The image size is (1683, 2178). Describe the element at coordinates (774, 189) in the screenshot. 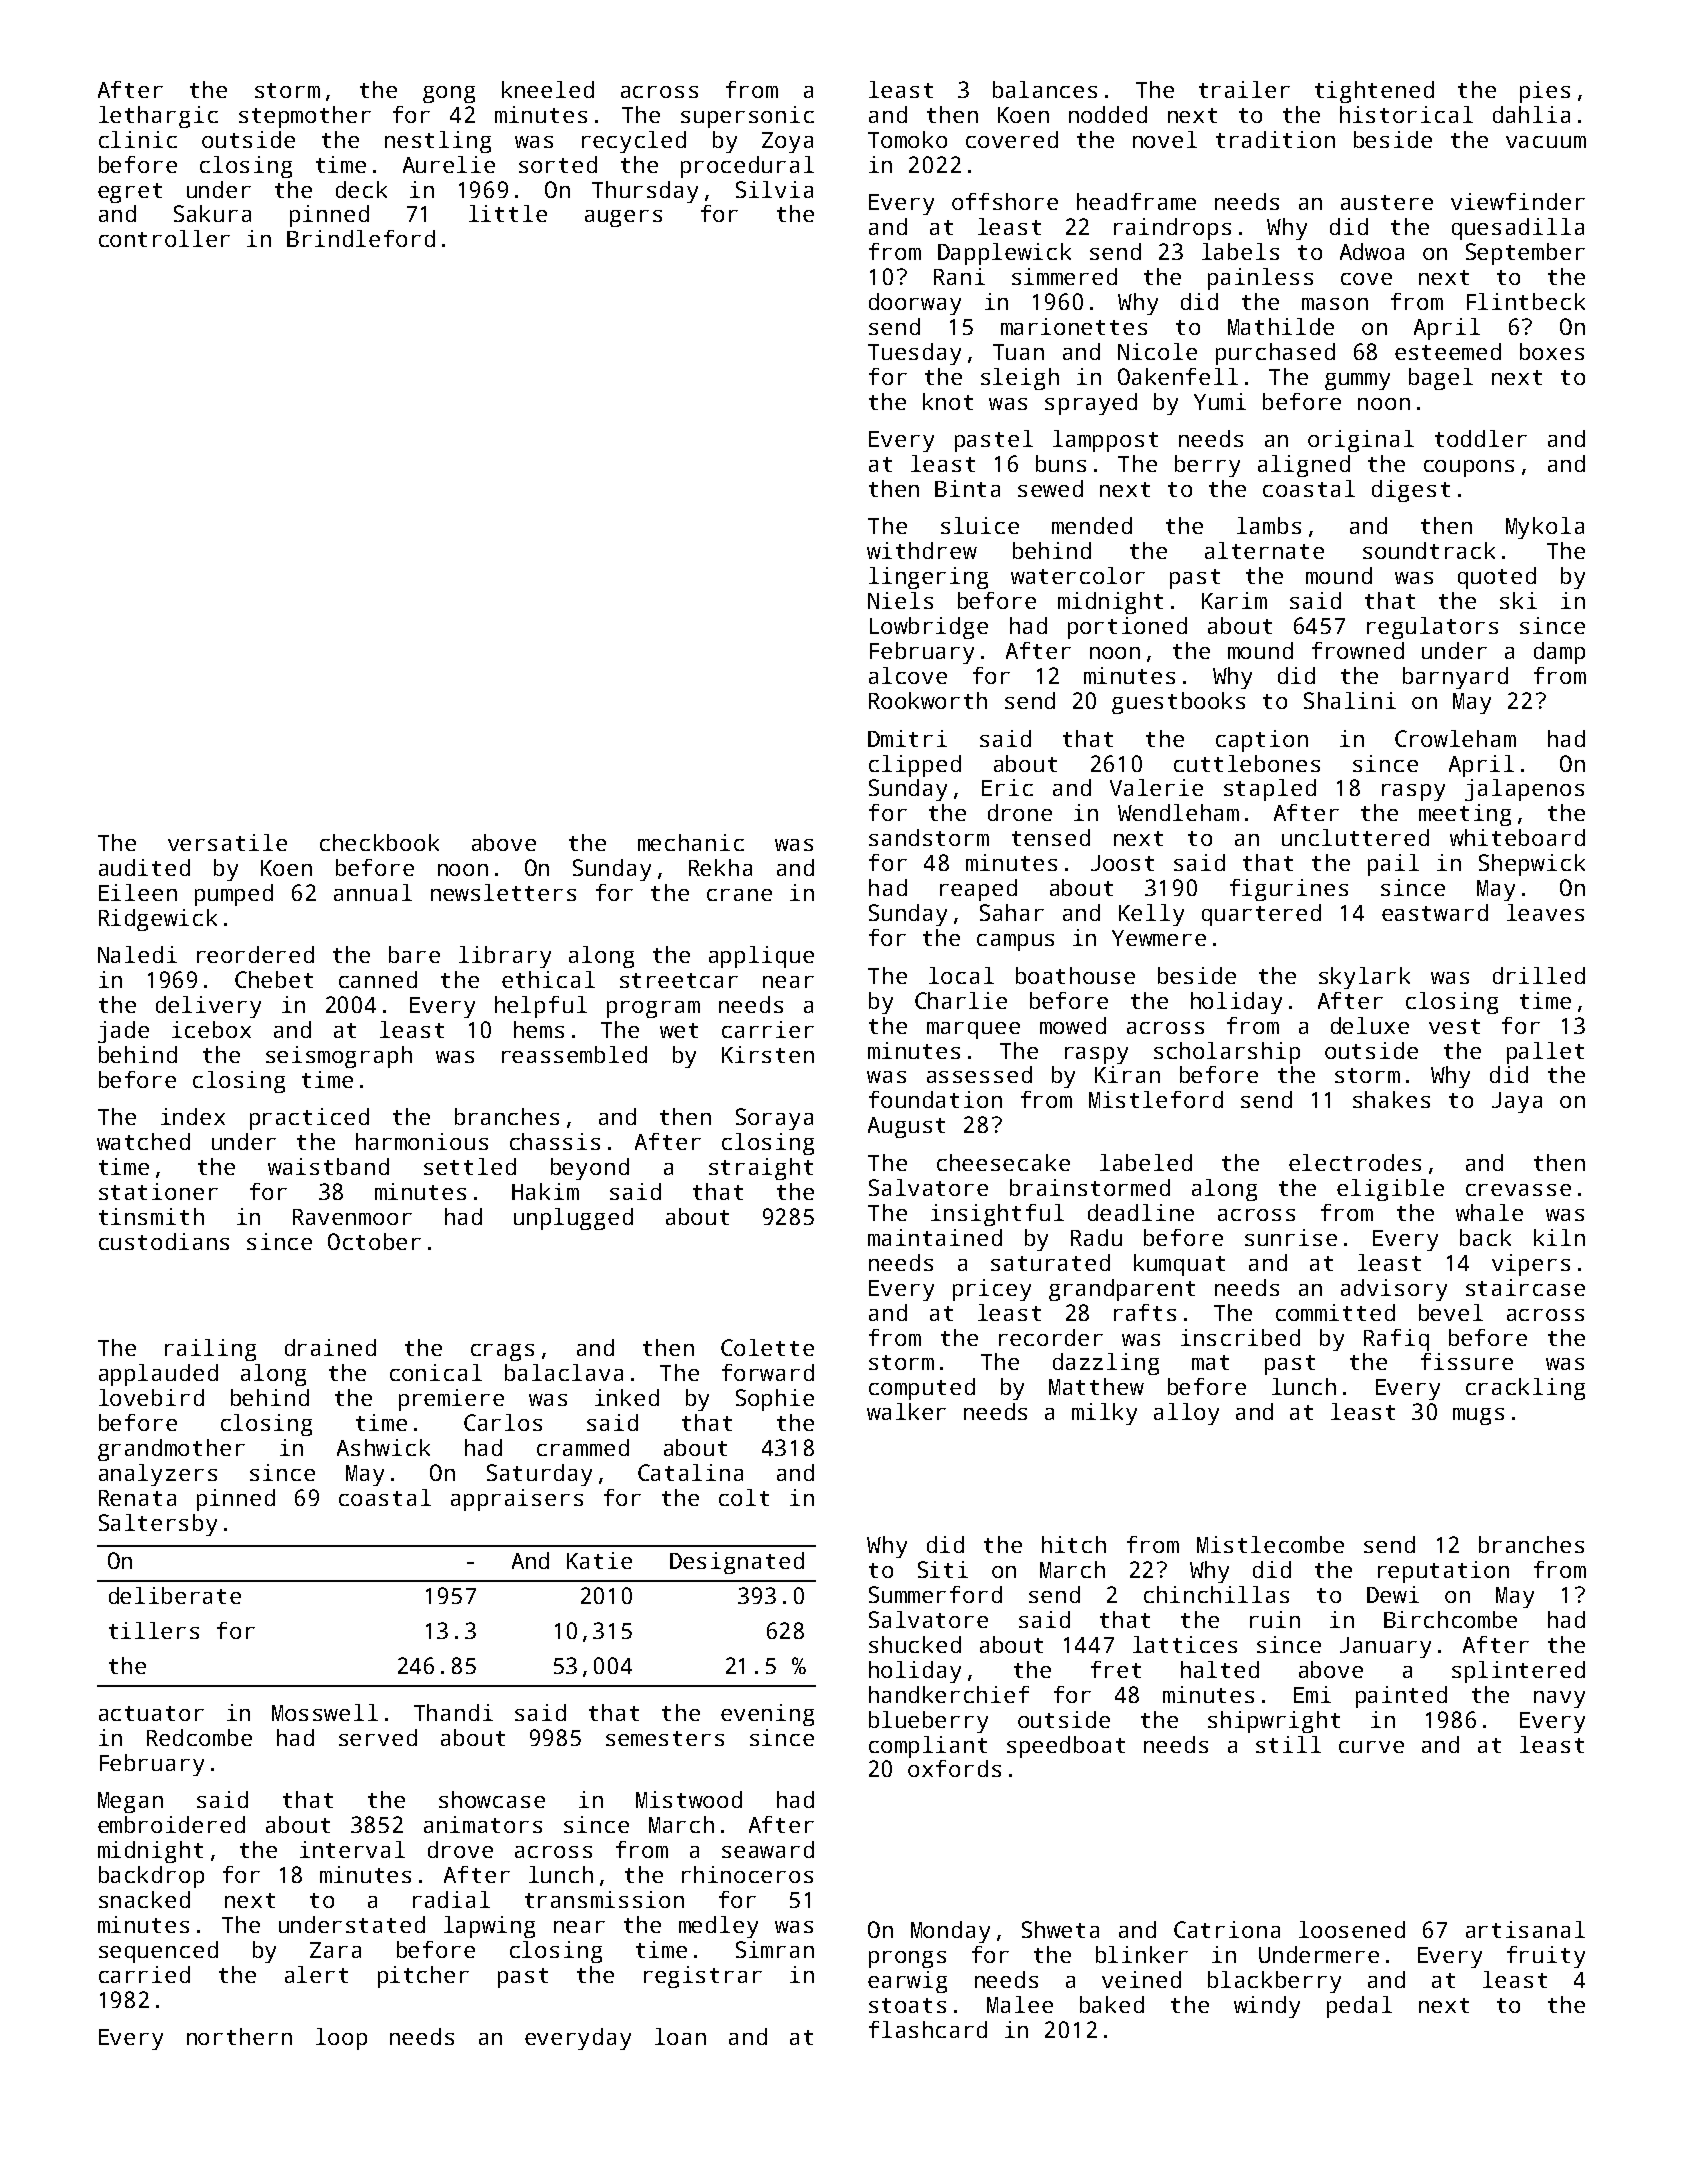

I see `Silvia` at that location.
